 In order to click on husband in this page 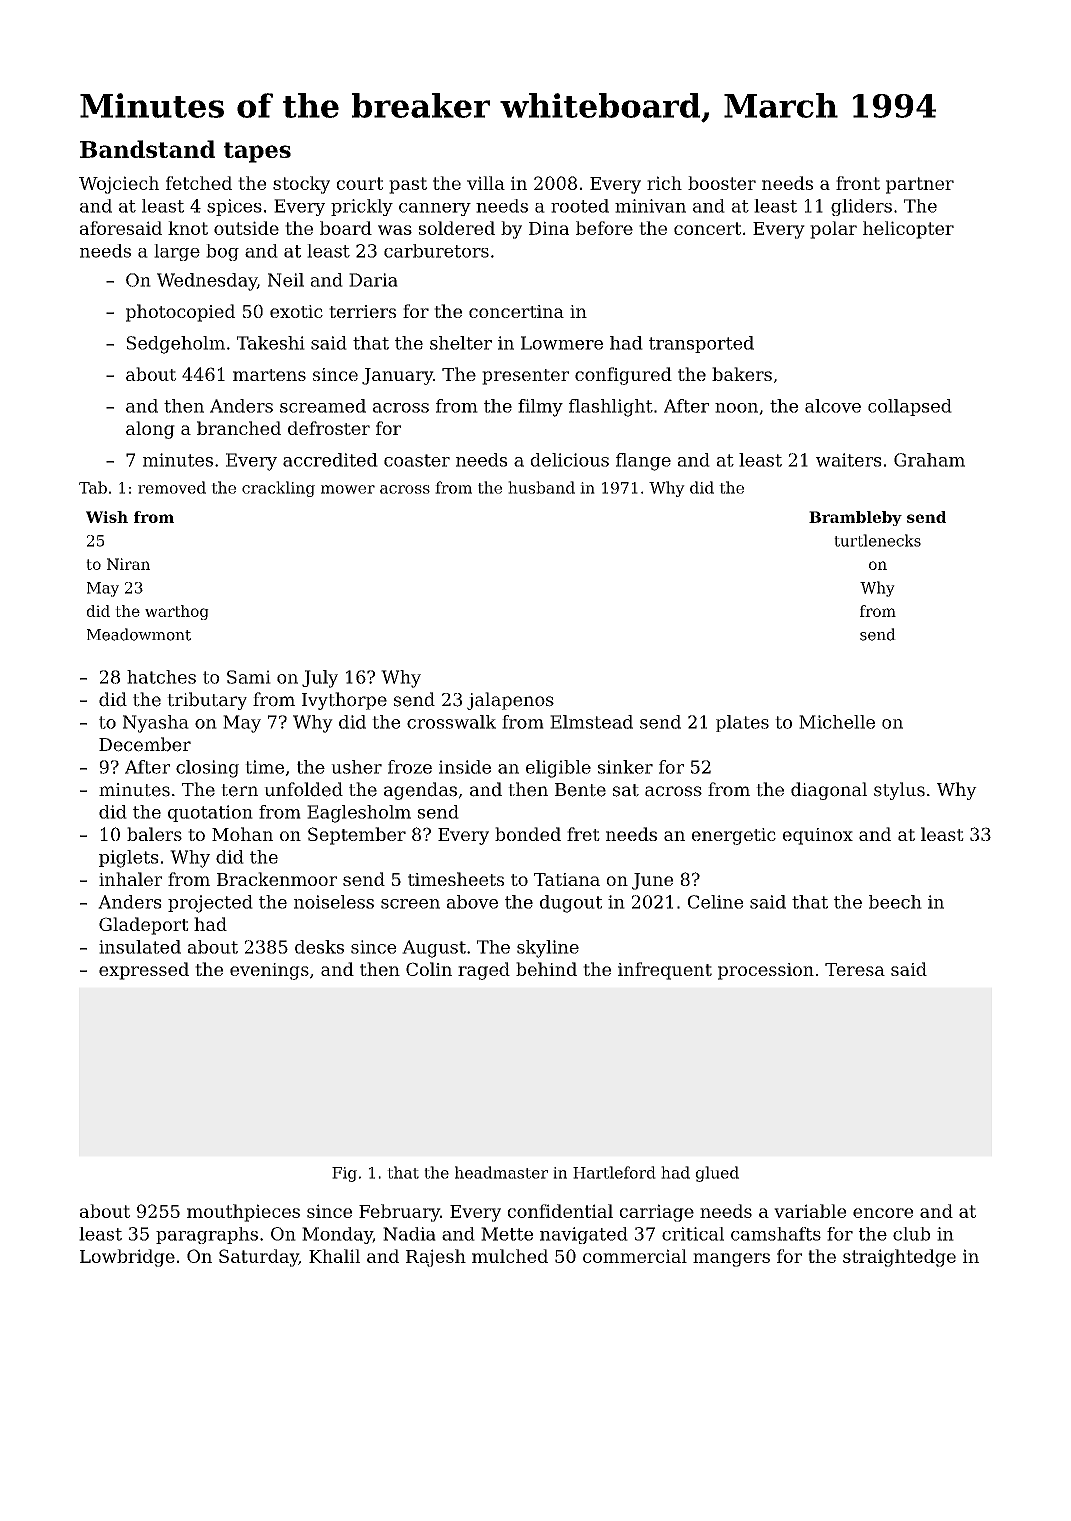, I will do `click(541, 487)`.
